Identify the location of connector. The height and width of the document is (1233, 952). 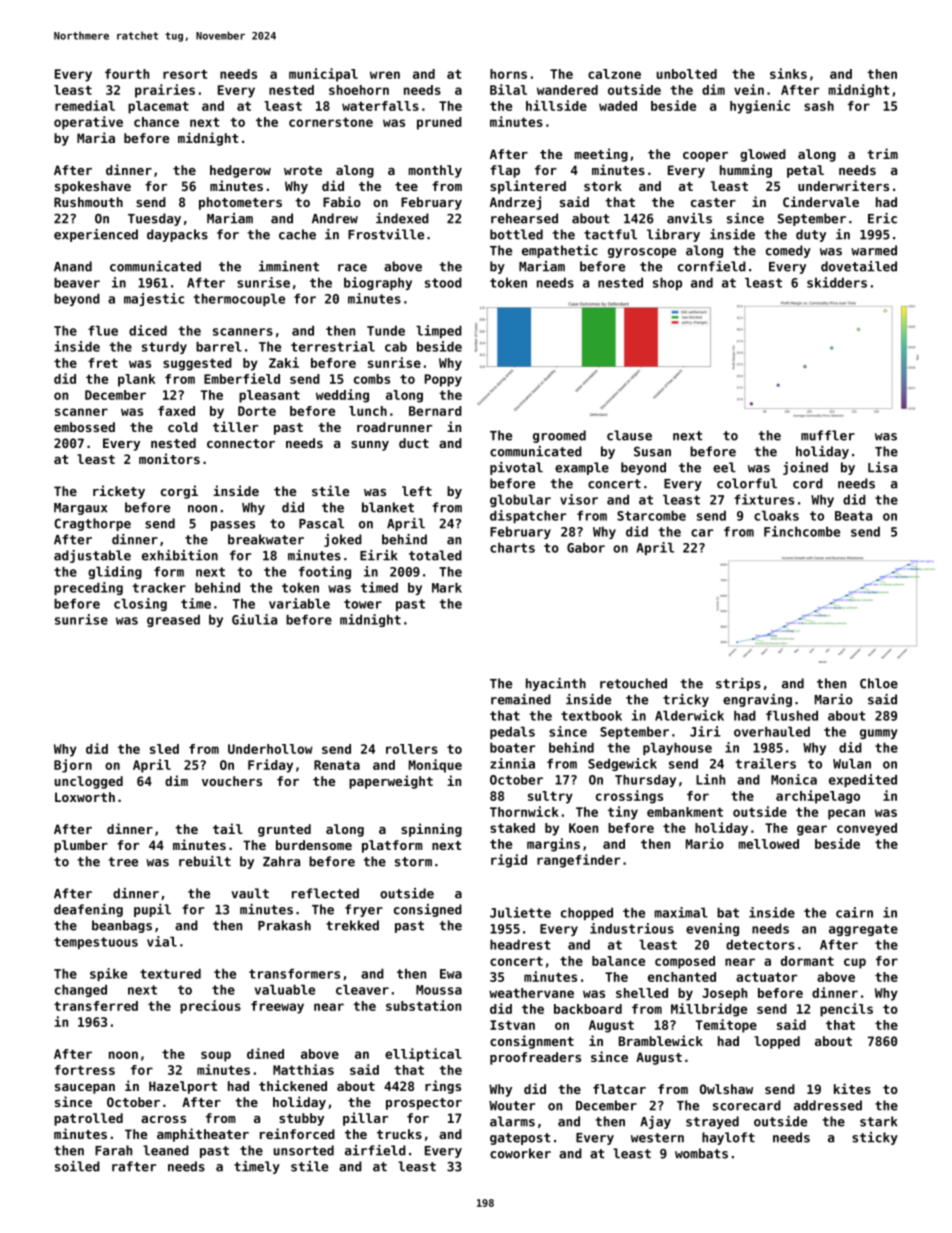
(241, 443).
